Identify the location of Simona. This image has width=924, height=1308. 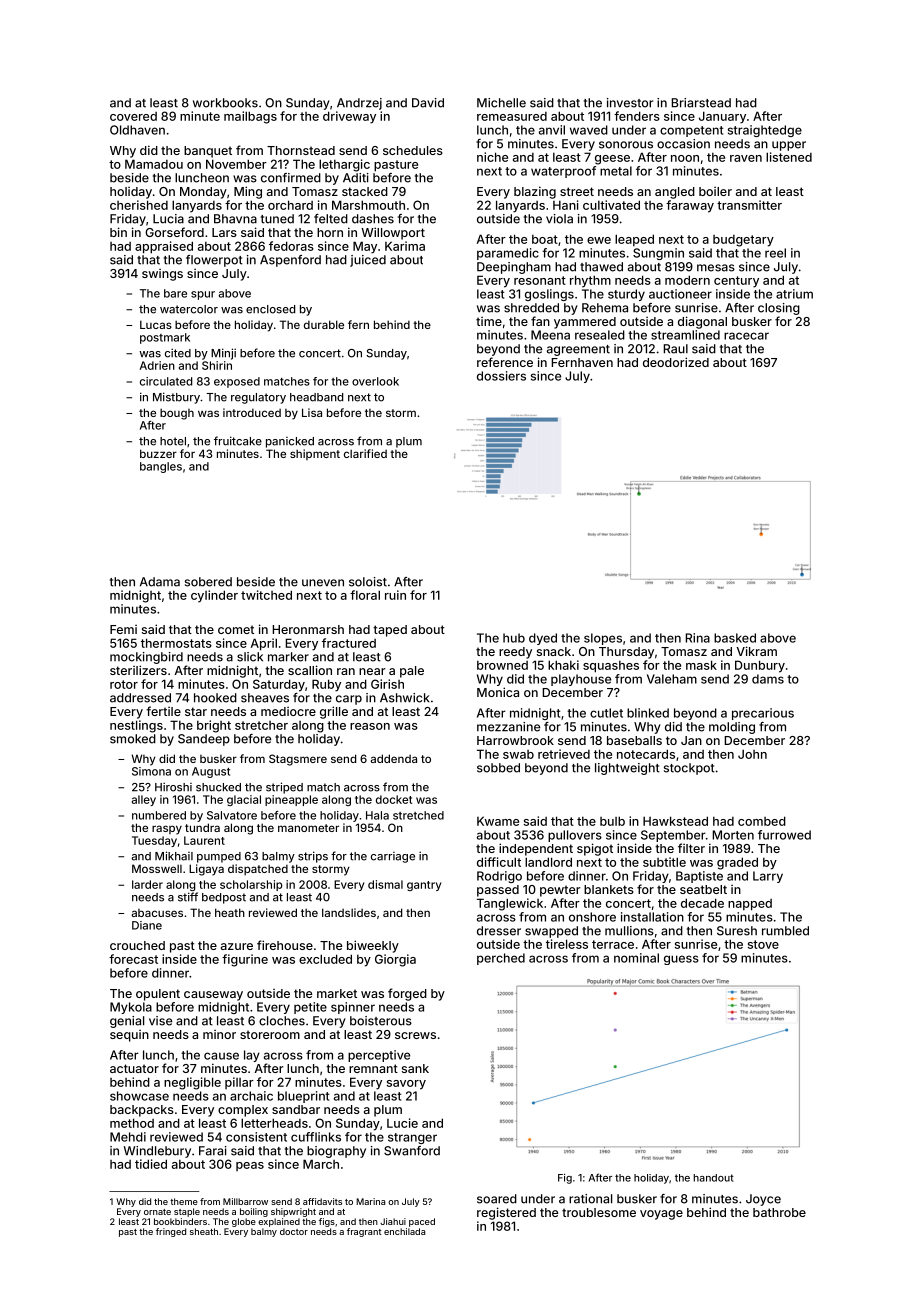
(151, 771).
